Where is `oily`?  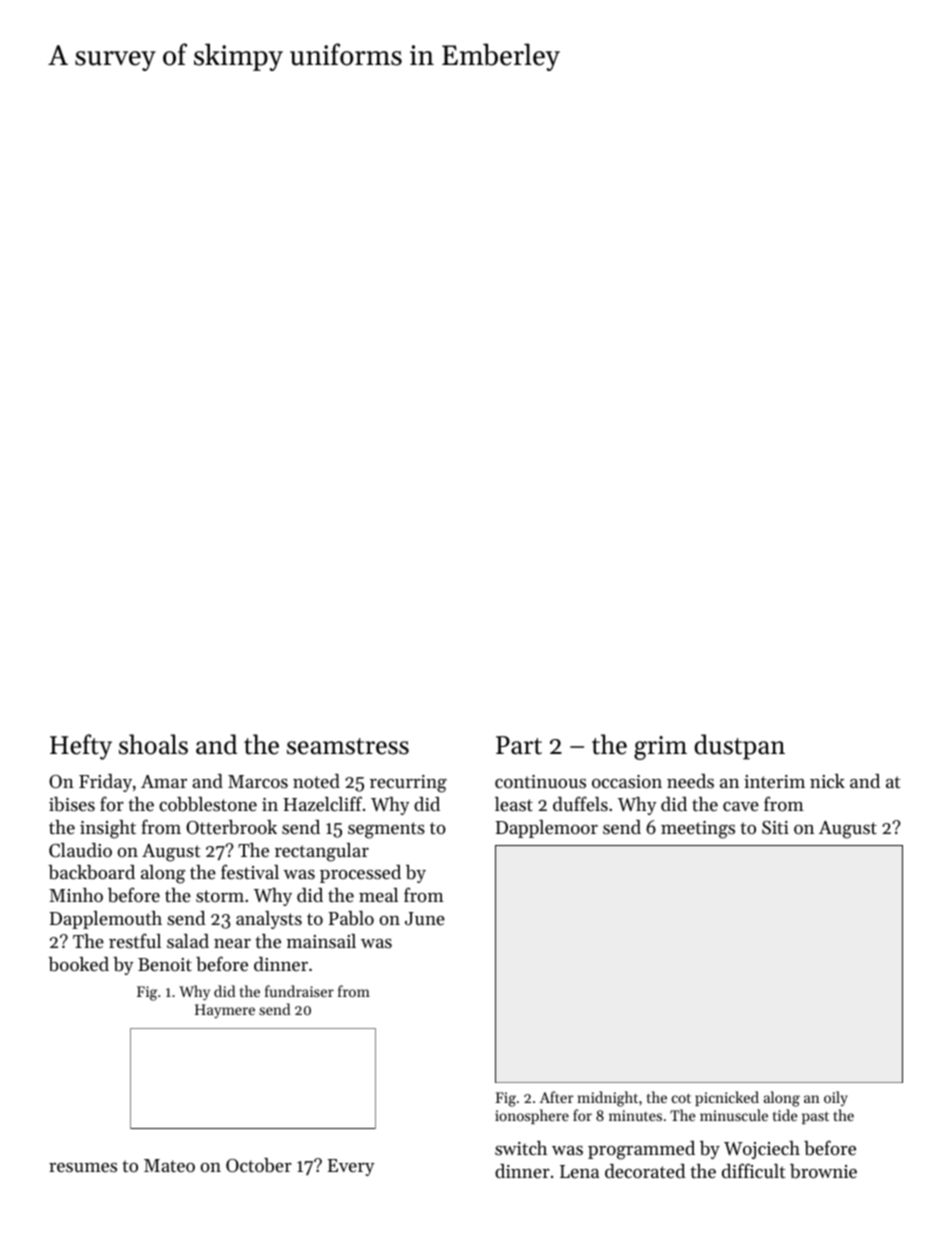
oily is located at coordinates (836, 1098).
